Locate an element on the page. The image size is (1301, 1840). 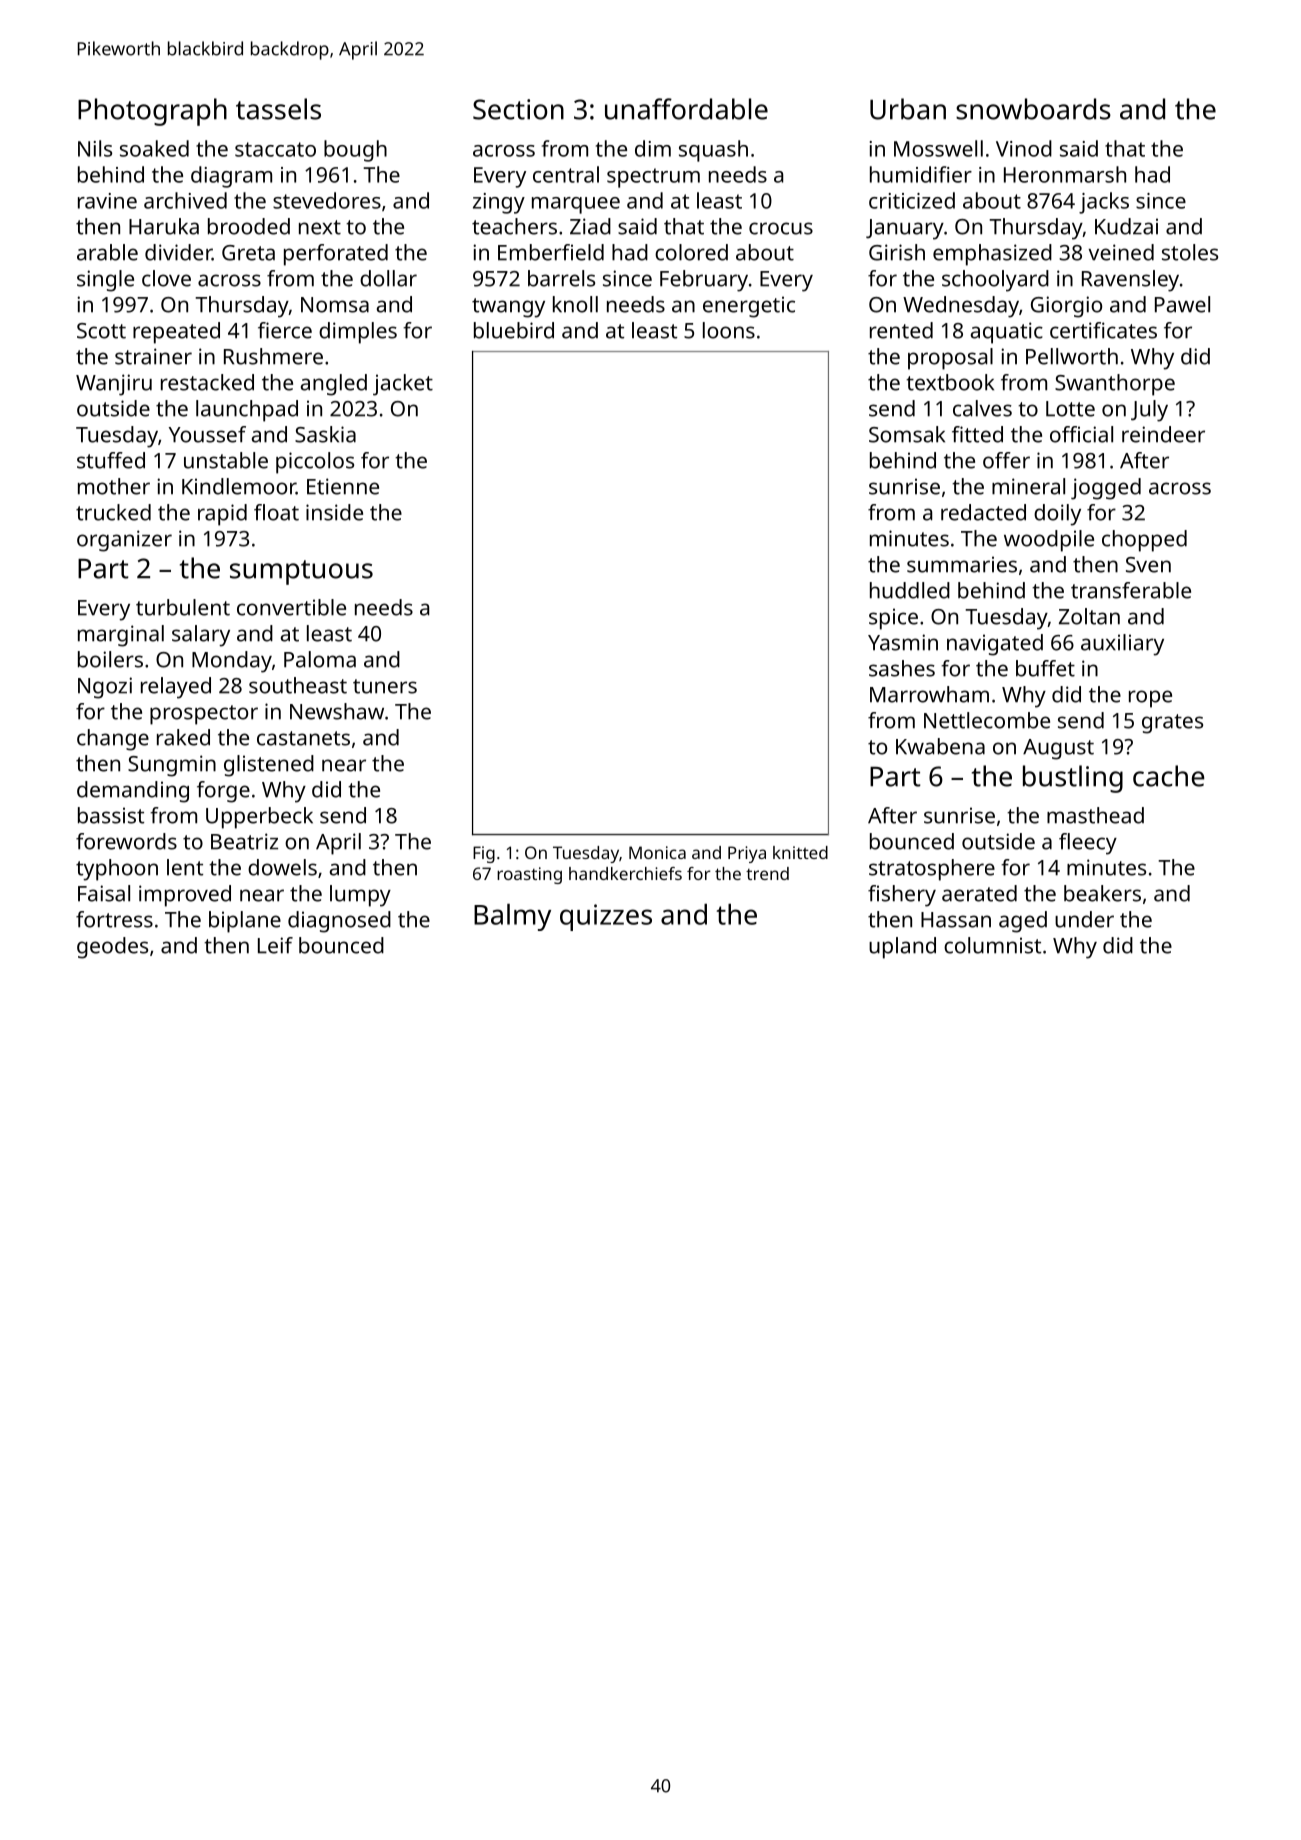
Somsak is located at coordinates (907, 434).
